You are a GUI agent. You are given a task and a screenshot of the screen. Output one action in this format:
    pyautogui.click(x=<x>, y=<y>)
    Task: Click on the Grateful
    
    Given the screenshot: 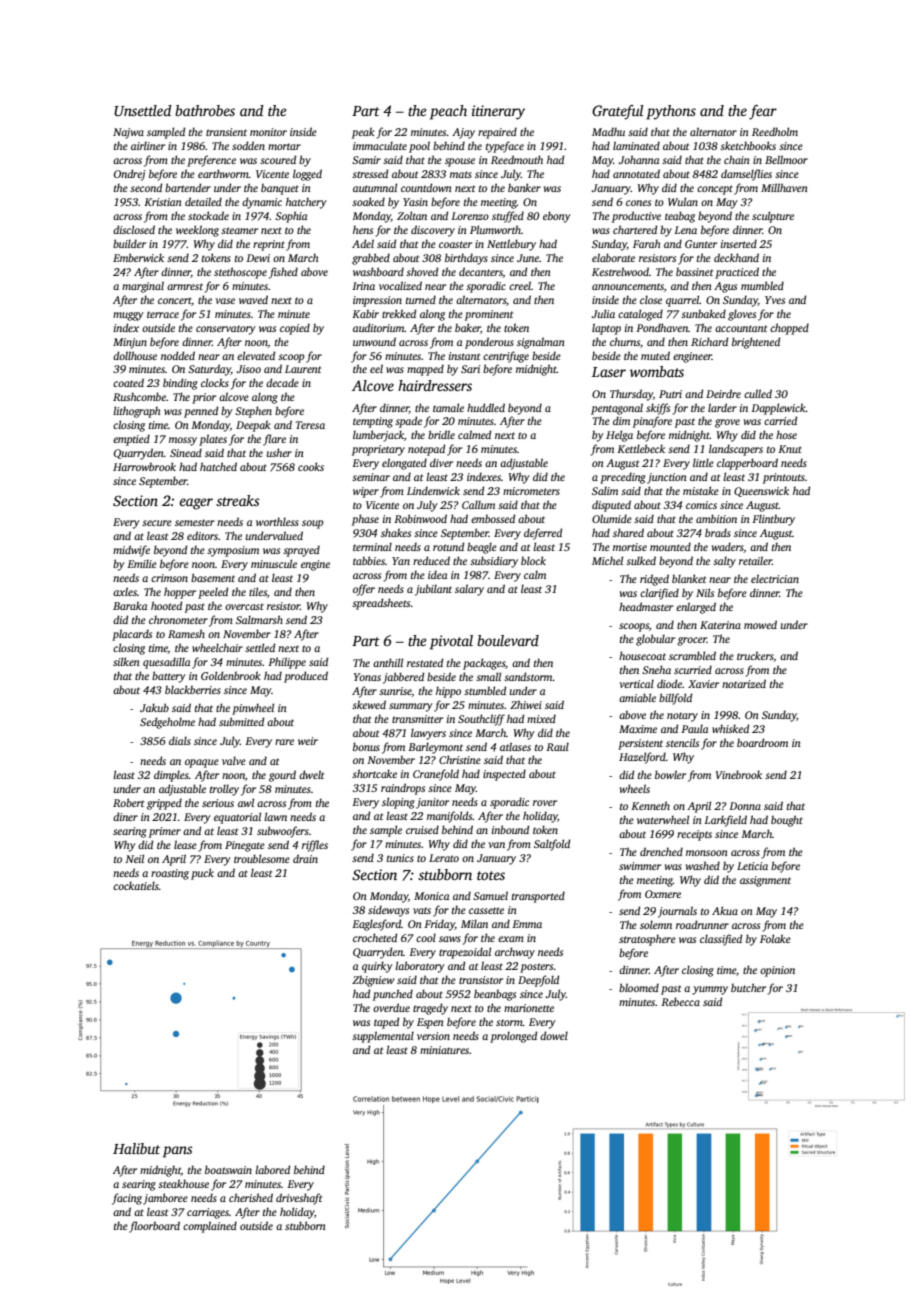 What is the action you would take?
    pyautogui.click(x=617, y=112)
